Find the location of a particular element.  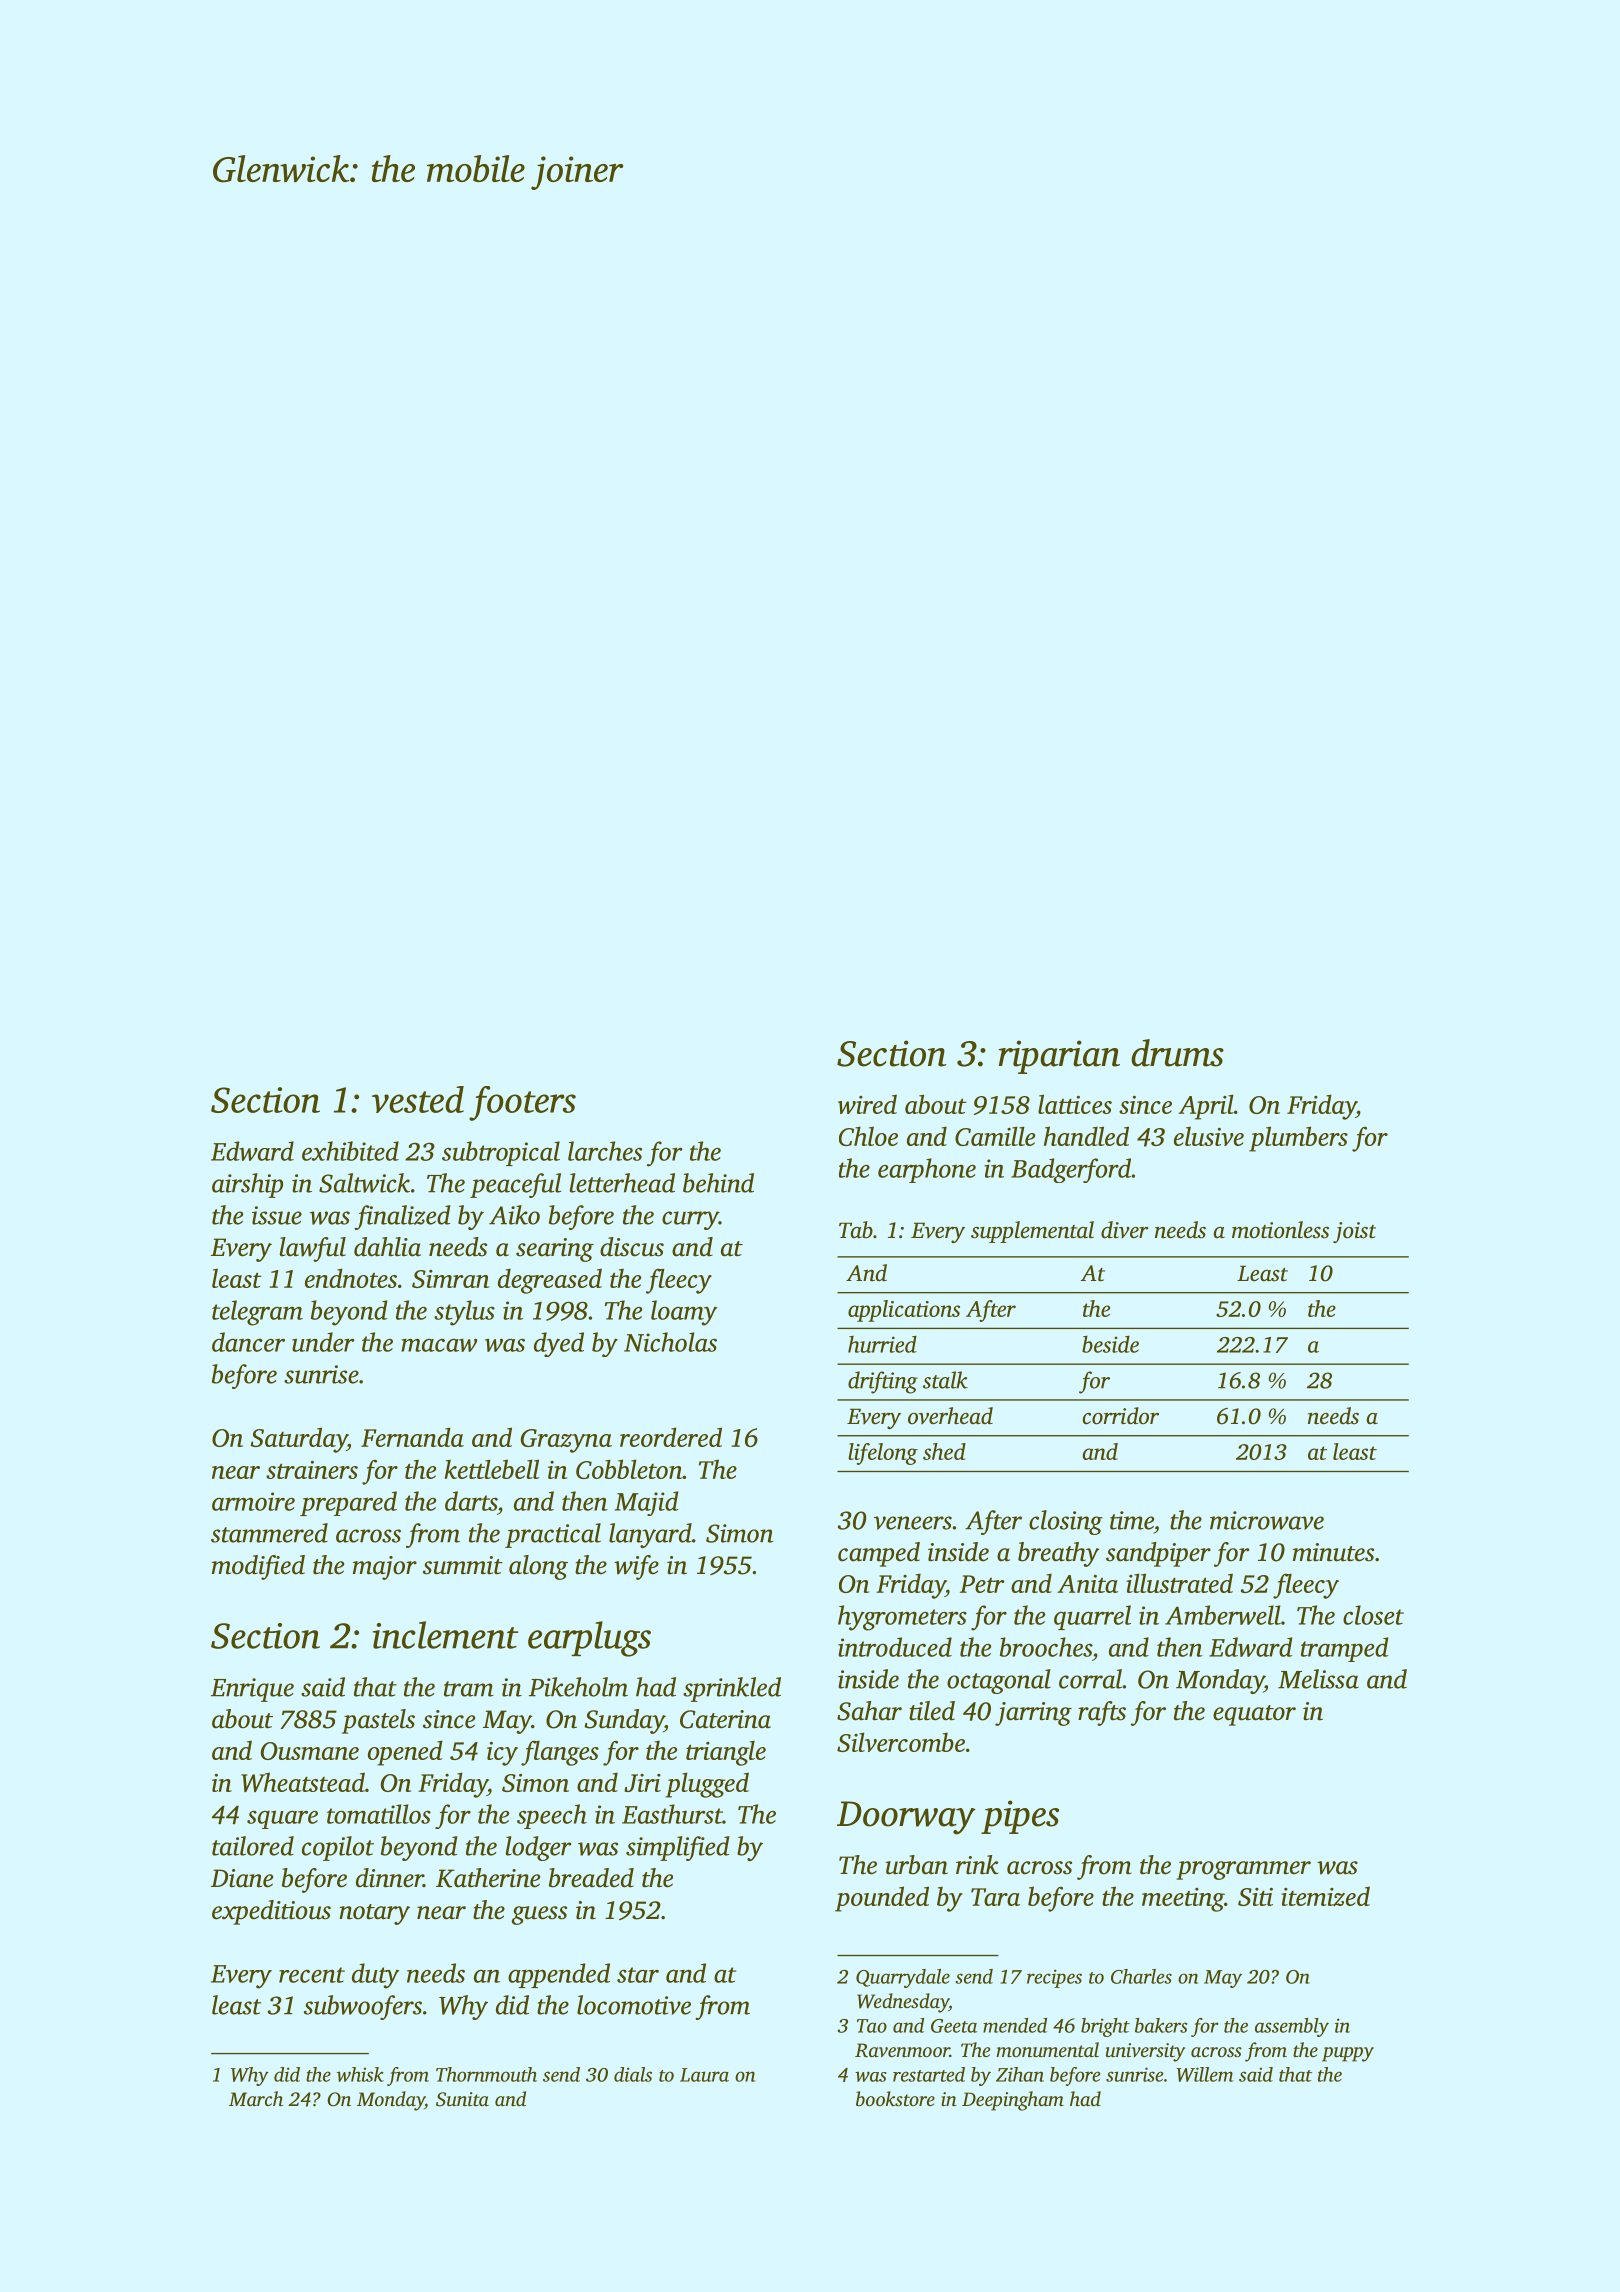

drums is located at coordinates (1177, 1053).
